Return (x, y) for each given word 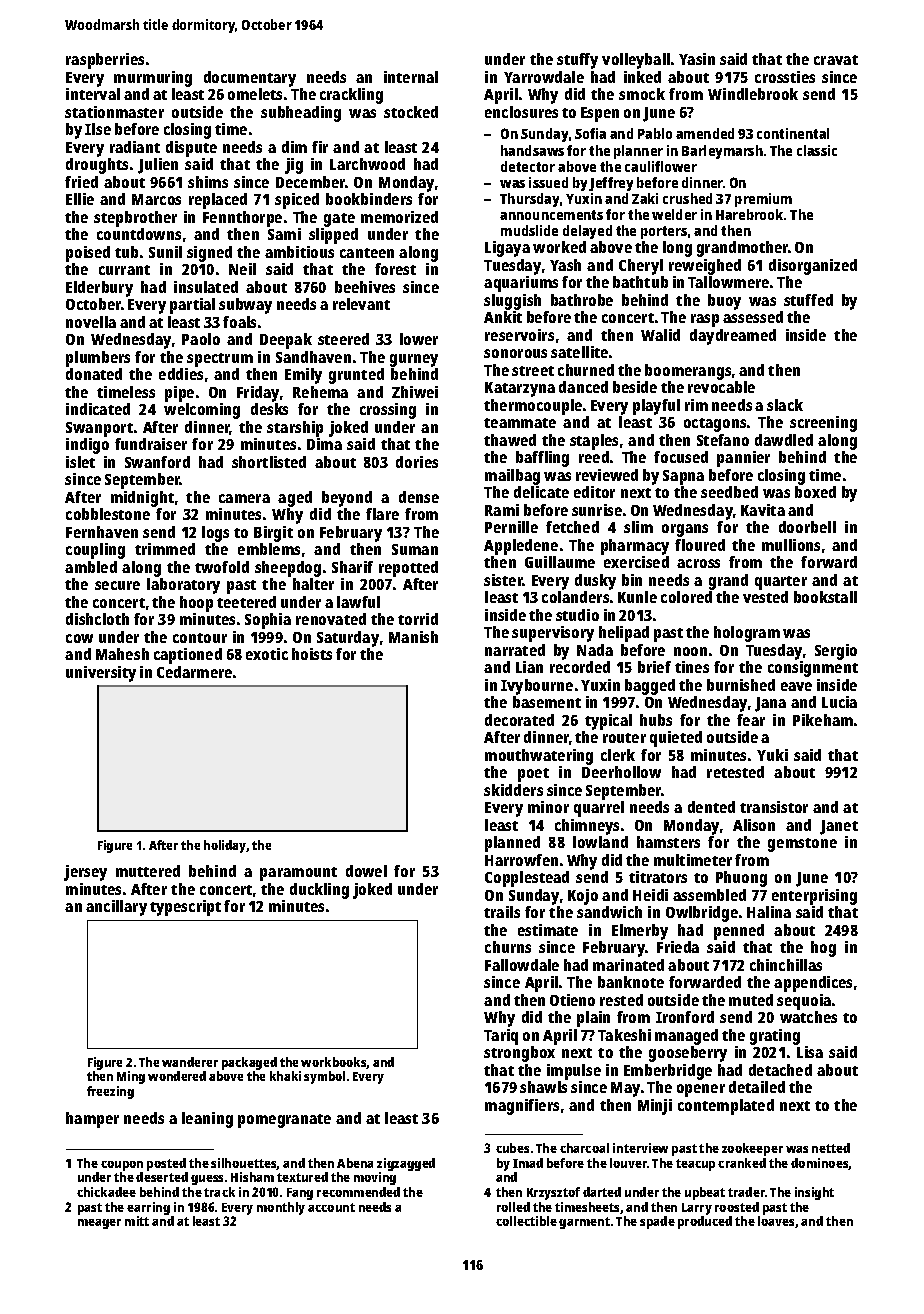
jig (294, 166)
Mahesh (122, 654)
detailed (757, 1087)
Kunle (637, 597)
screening (823, 424)
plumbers (98, 359)
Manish (413, 637)
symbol (324, 1077)
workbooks (334, 1063)
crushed (687, 198)
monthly (281, 1208)
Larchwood (367, 164)
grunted (356, 376)
